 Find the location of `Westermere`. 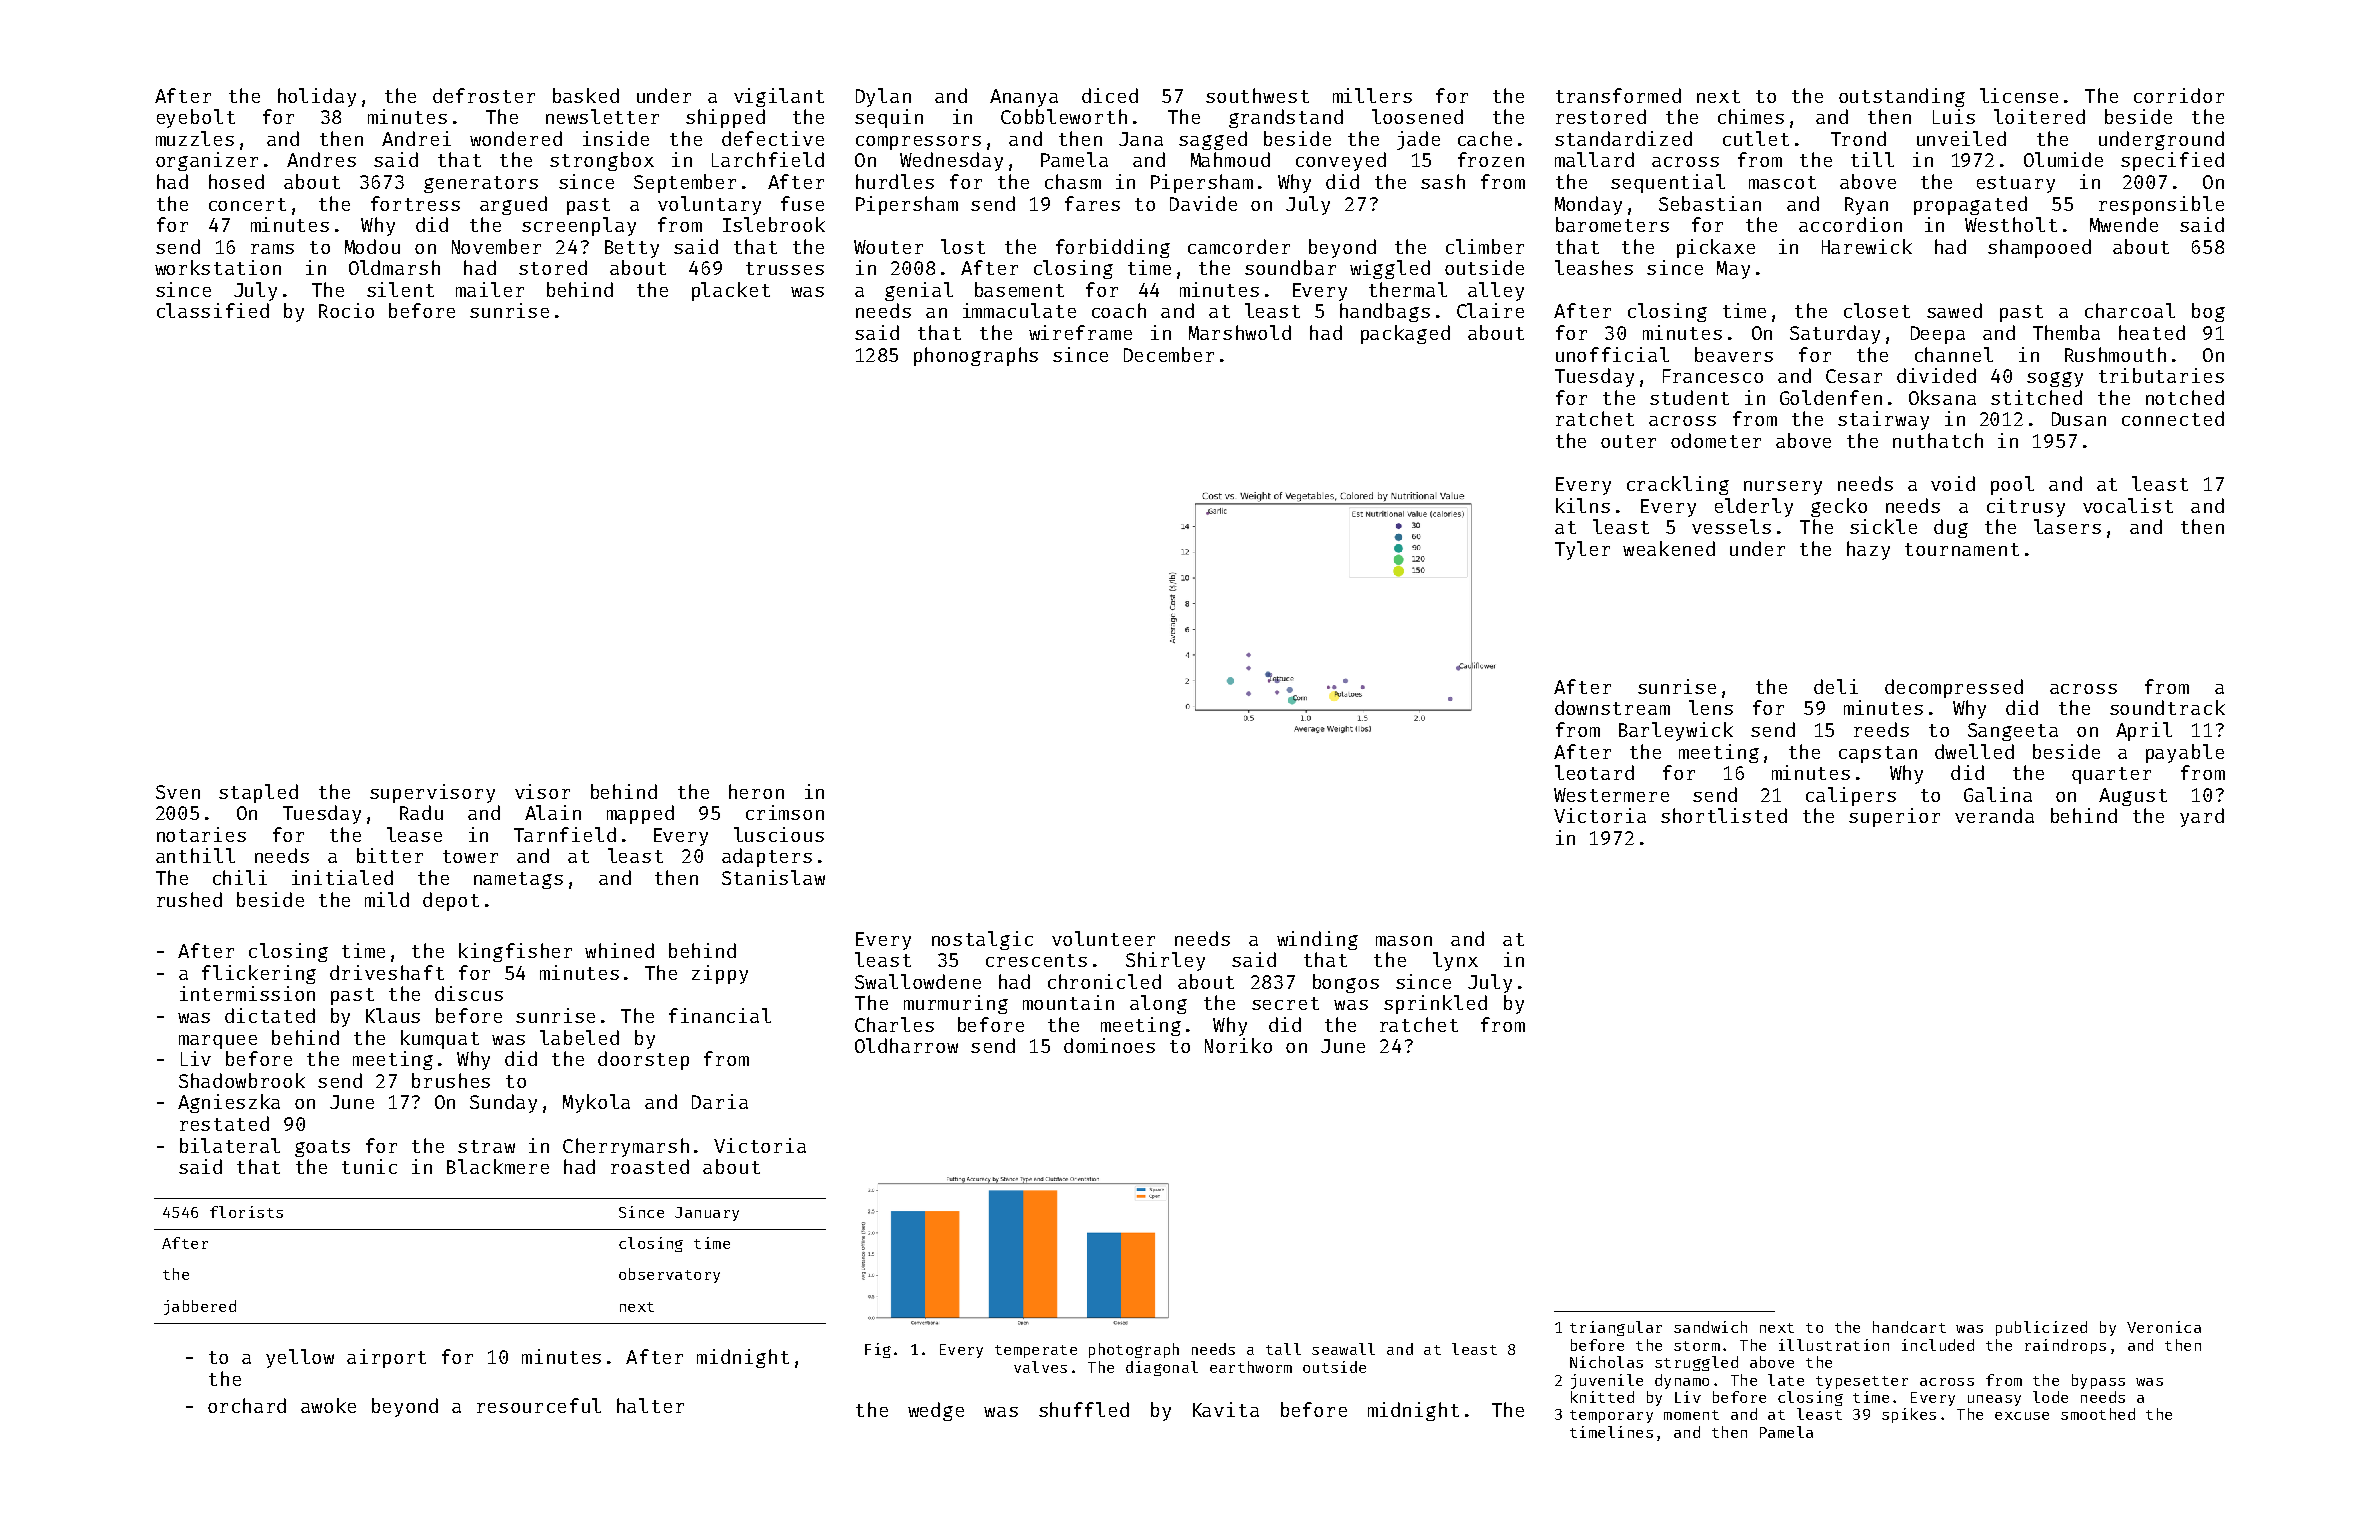

Westermere is located at coordinates (1611, 795).
